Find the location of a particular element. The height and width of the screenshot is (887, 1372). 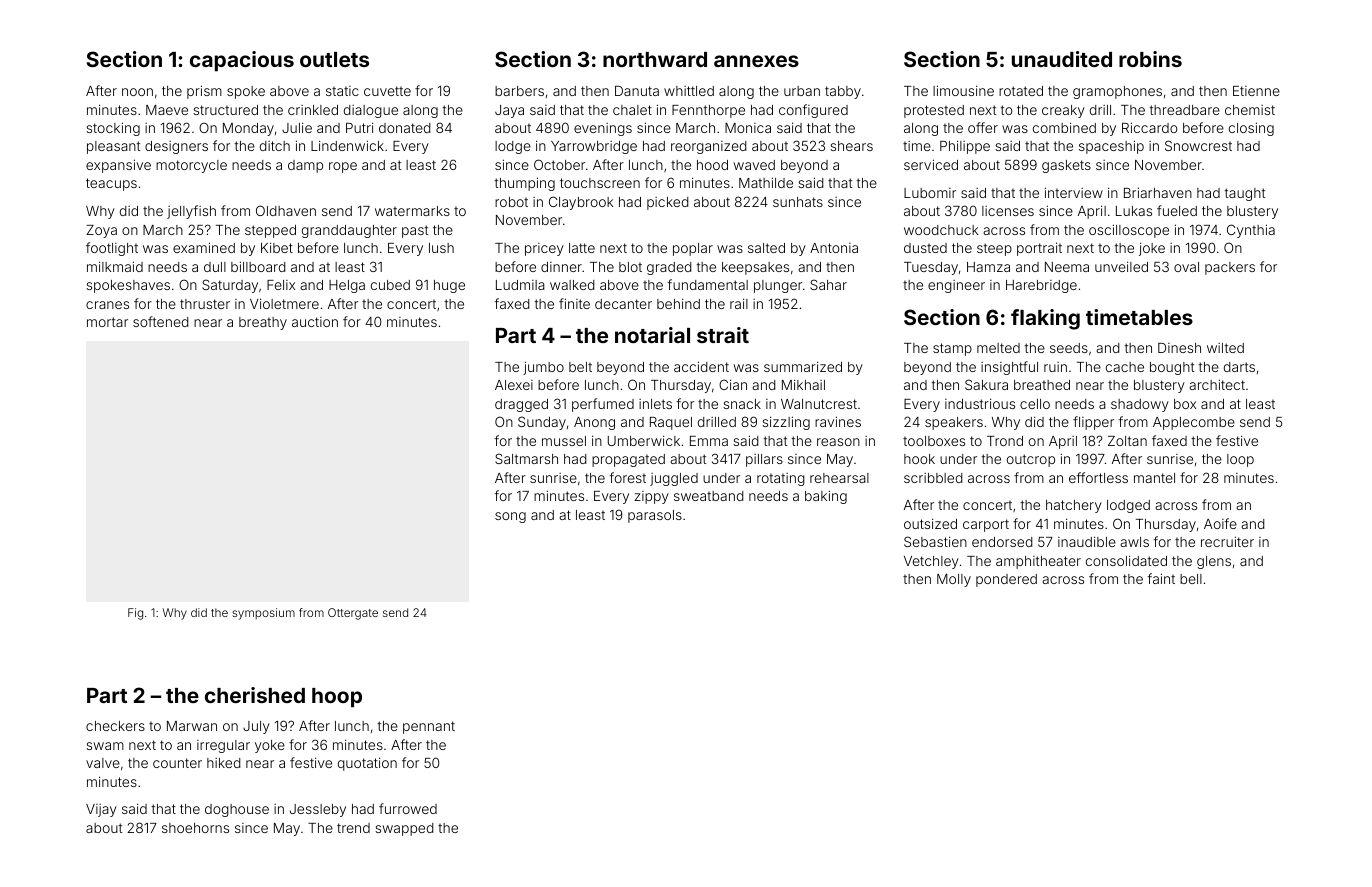

swapped is located at coordinates (404, 829).
